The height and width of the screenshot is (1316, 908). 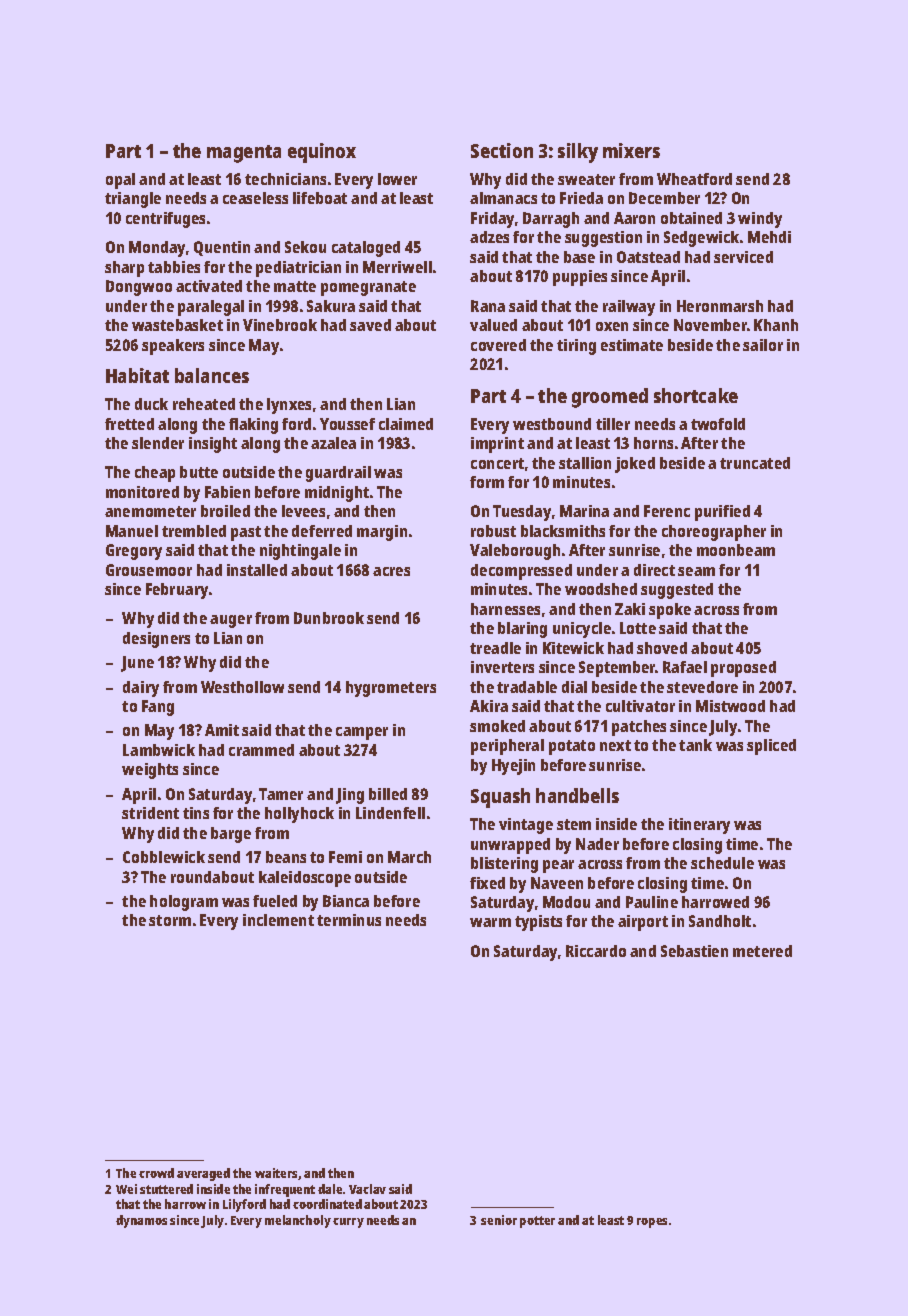 I want to click on potter, so click(x=537, y=1222).
